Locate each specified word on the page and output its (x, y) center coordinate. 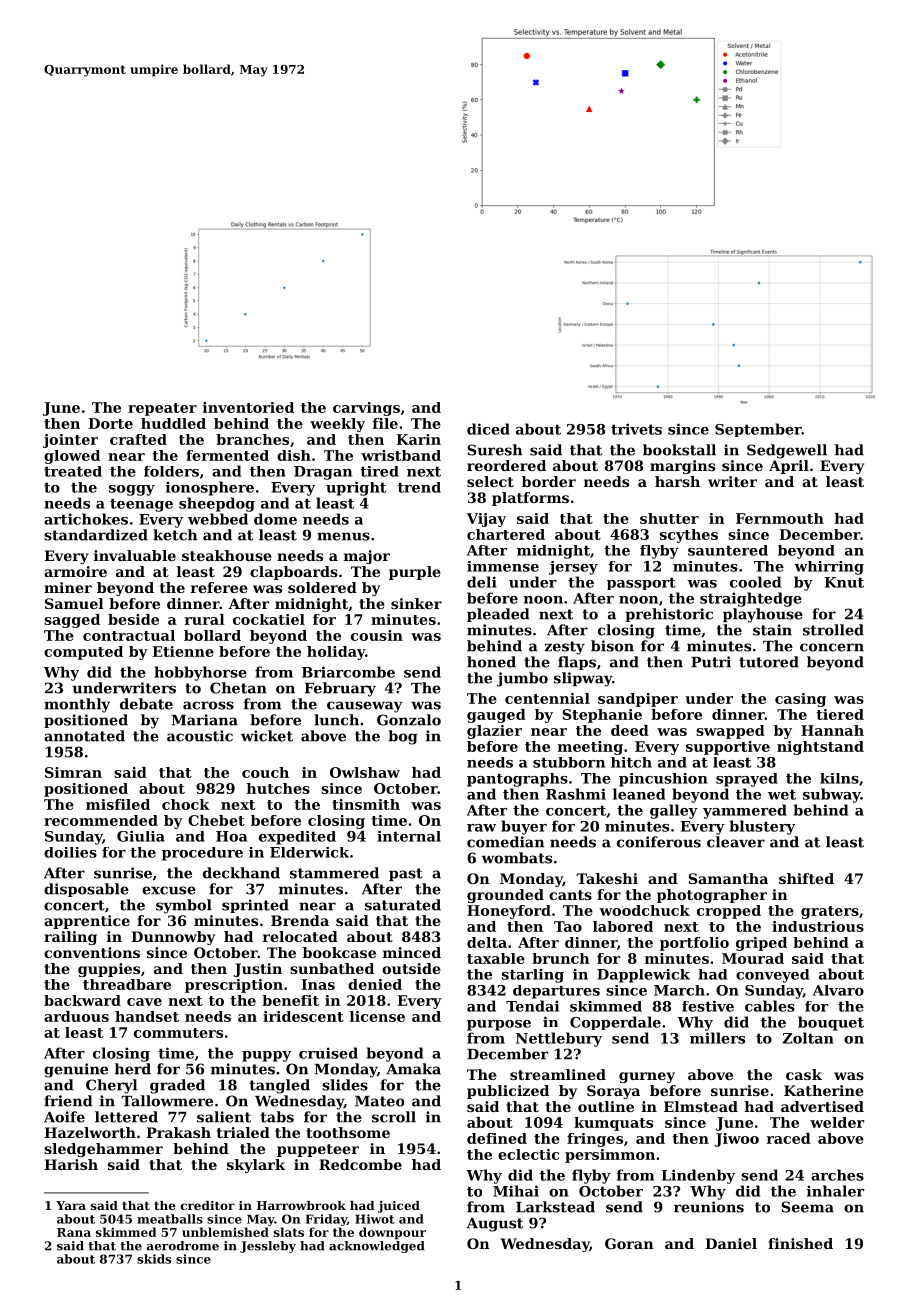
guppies (109, 970)
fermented (227, 455)
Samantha (728, 878)
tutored (769, 662)
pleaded (498, 615)
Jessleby (268, 1247)
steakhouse (227, 555)
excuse (169, 890)
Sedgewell (787, 451)
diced (488, 429)
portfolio (694, 944)
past (406, 874)
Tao (568, 926)
